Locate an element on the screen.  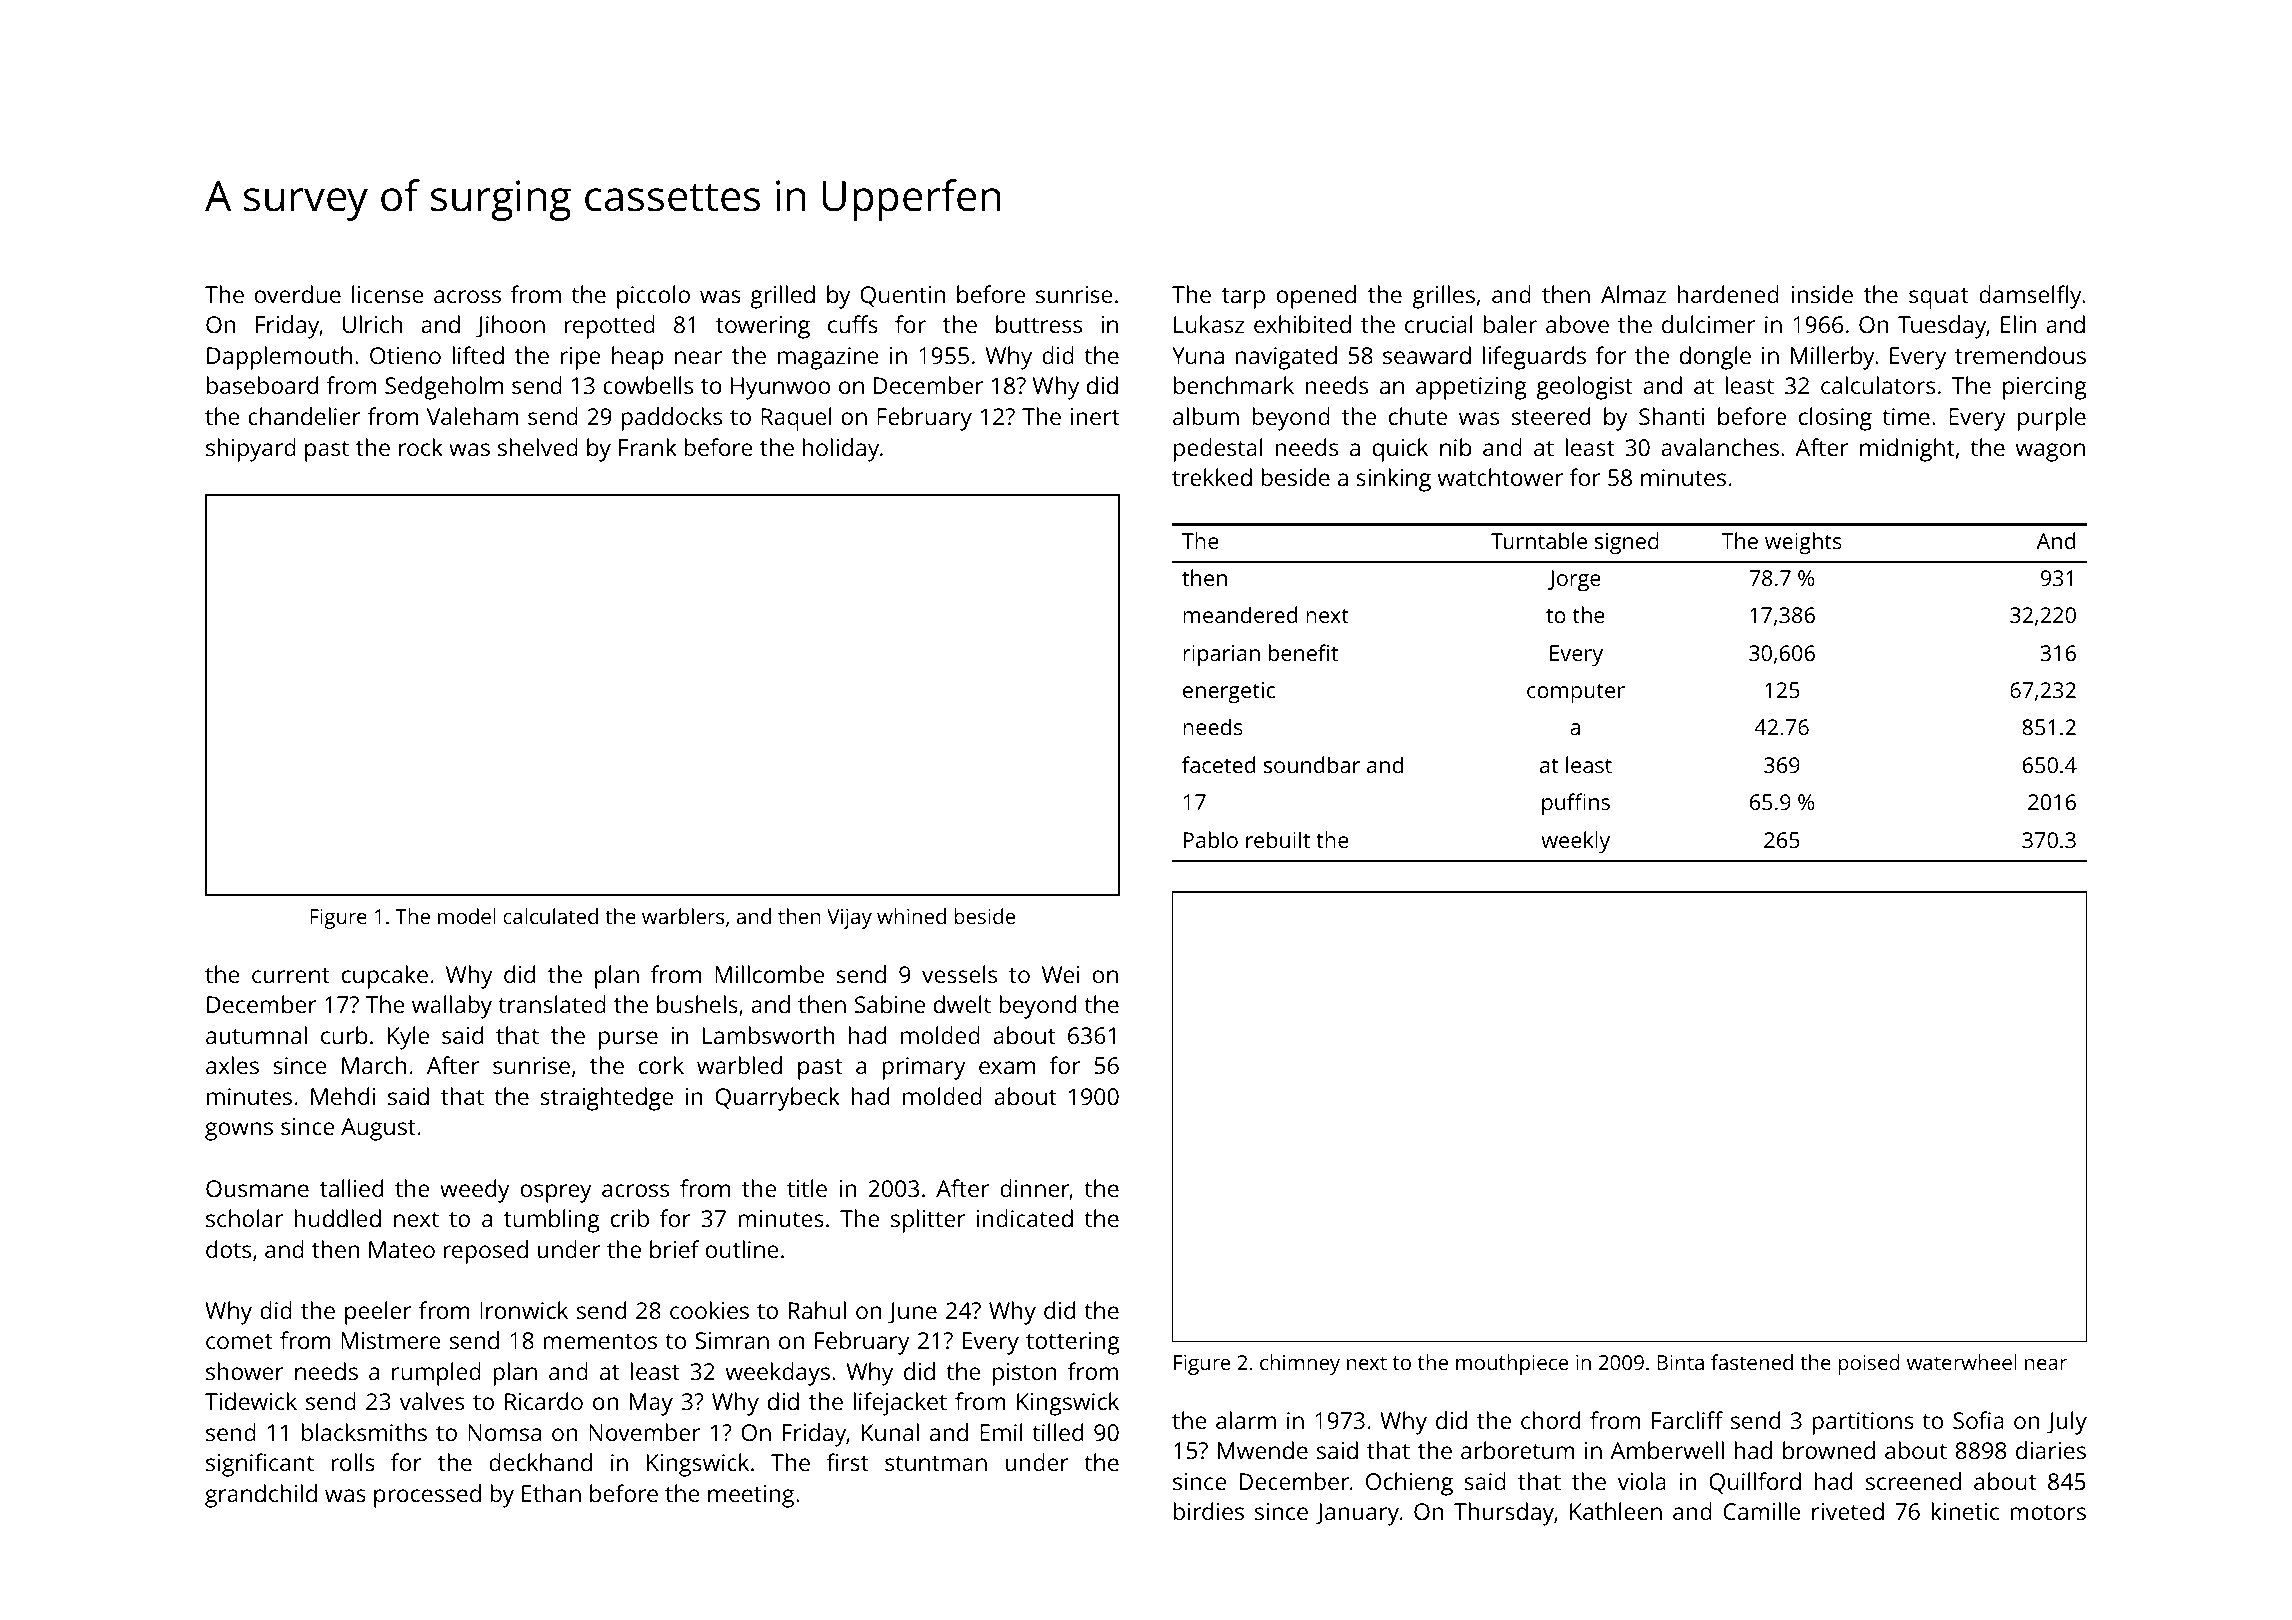
weekly is located at coordinates (1575, 842).
